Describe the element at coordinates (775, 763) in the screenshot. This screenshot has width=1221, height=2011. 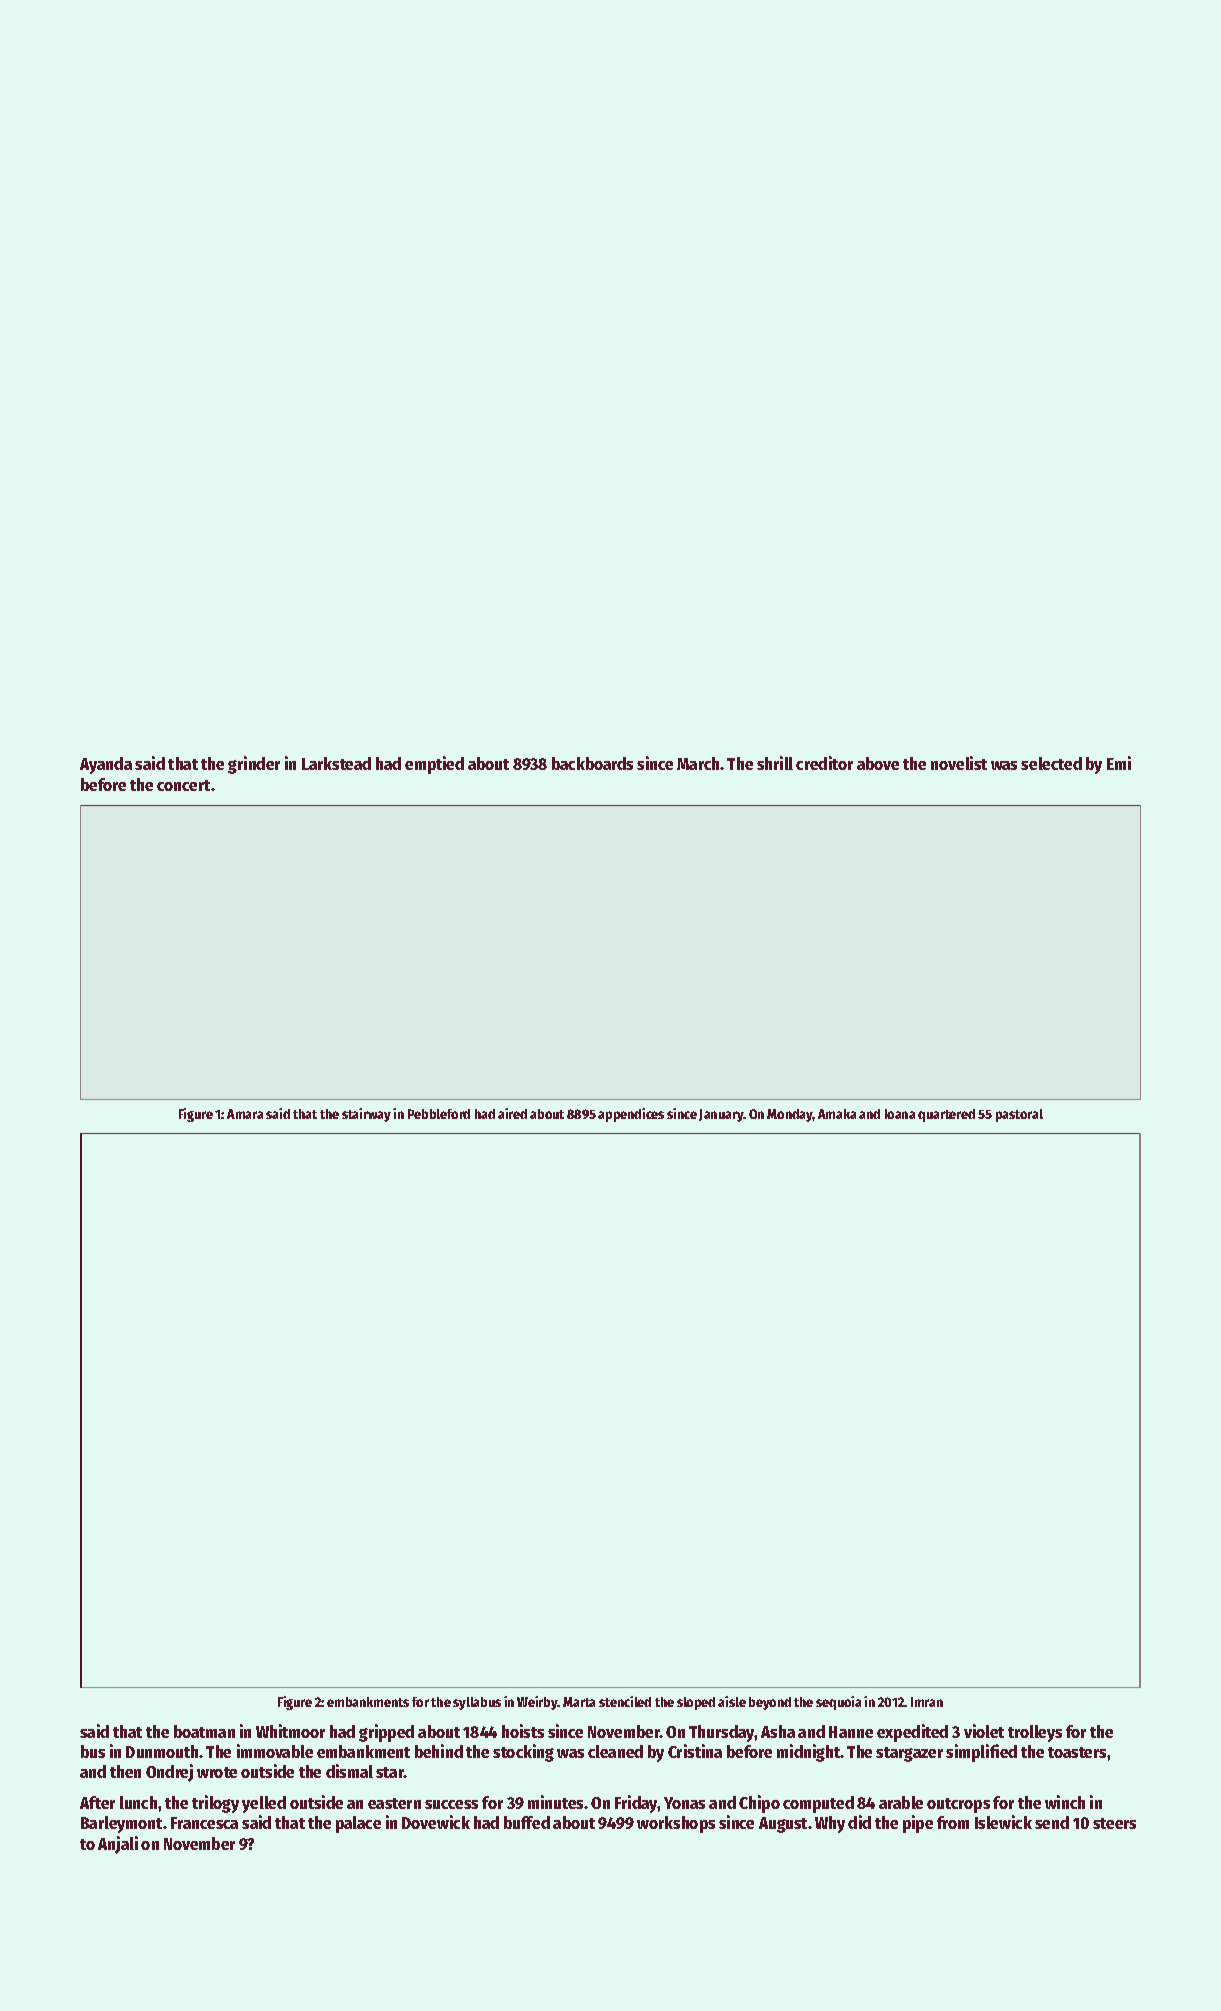
I see `shrill` at that location.
